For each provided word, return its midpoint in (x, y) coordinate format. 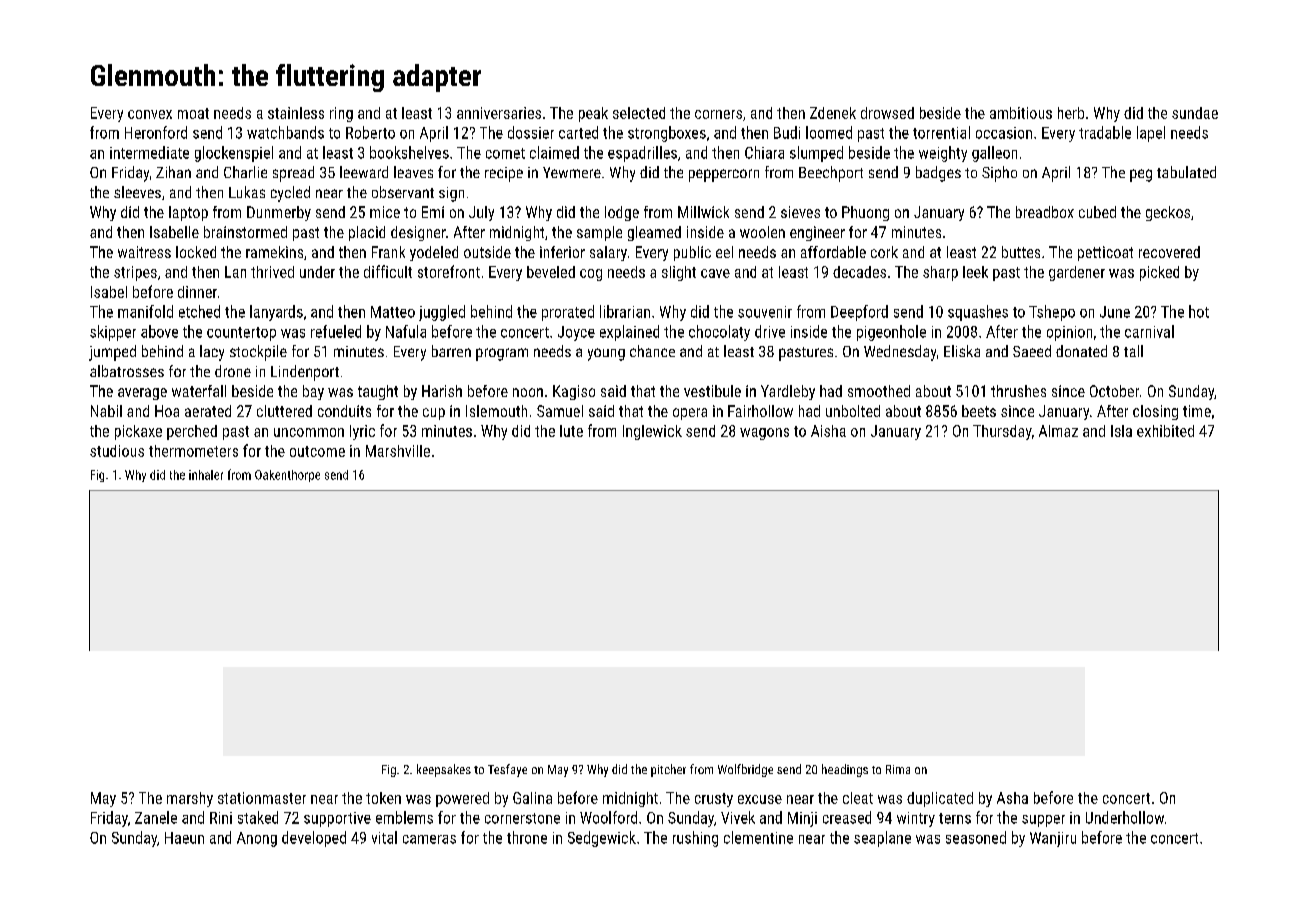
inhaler (206, 475)
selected (639, 113)
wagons (764, 434)
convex (150, 114)
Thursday (1002, 432)
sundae (1195, 113)
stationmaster (262, 798)
